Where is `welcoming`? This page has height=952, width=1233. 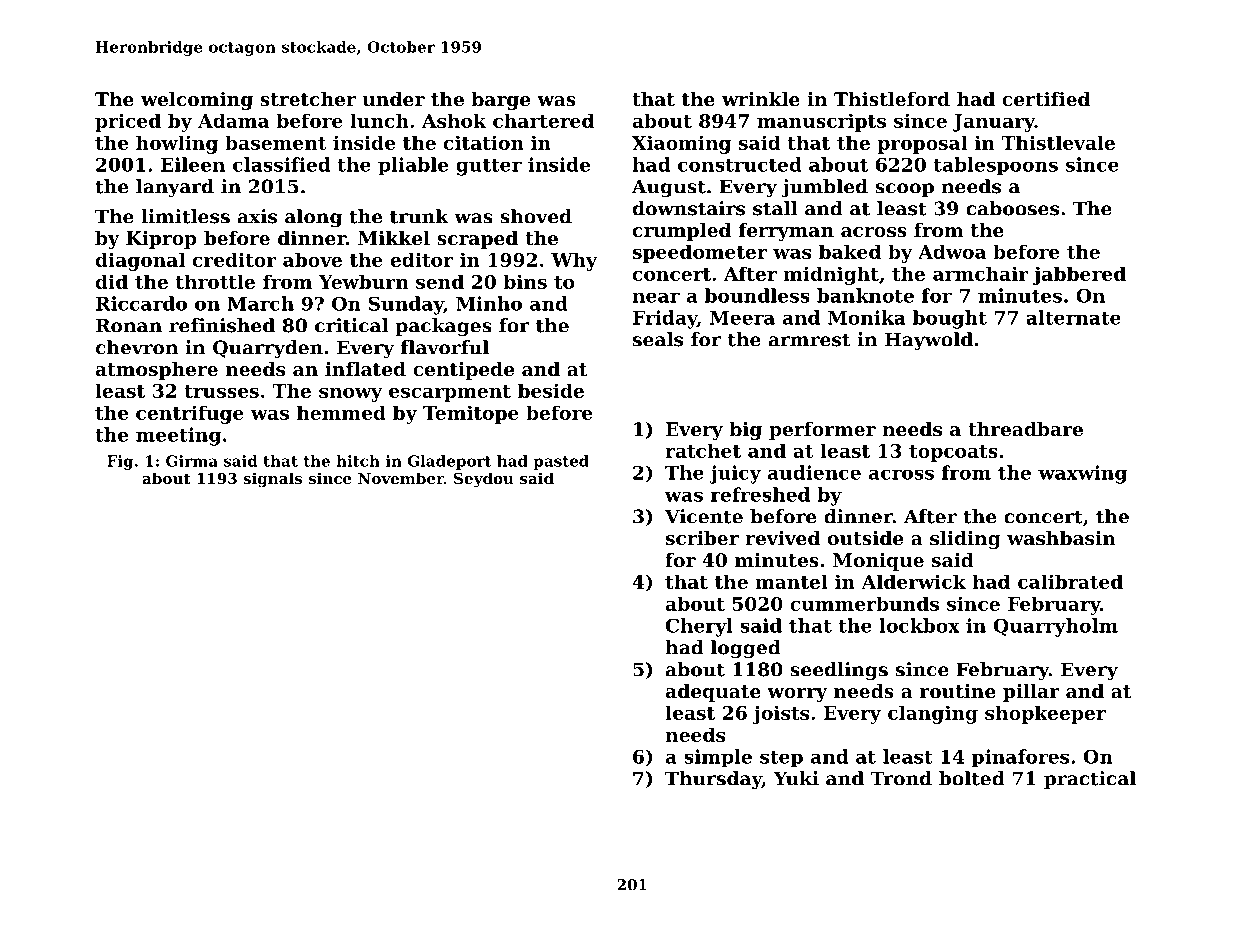
welcoming is located at coordinates (197, 101).
